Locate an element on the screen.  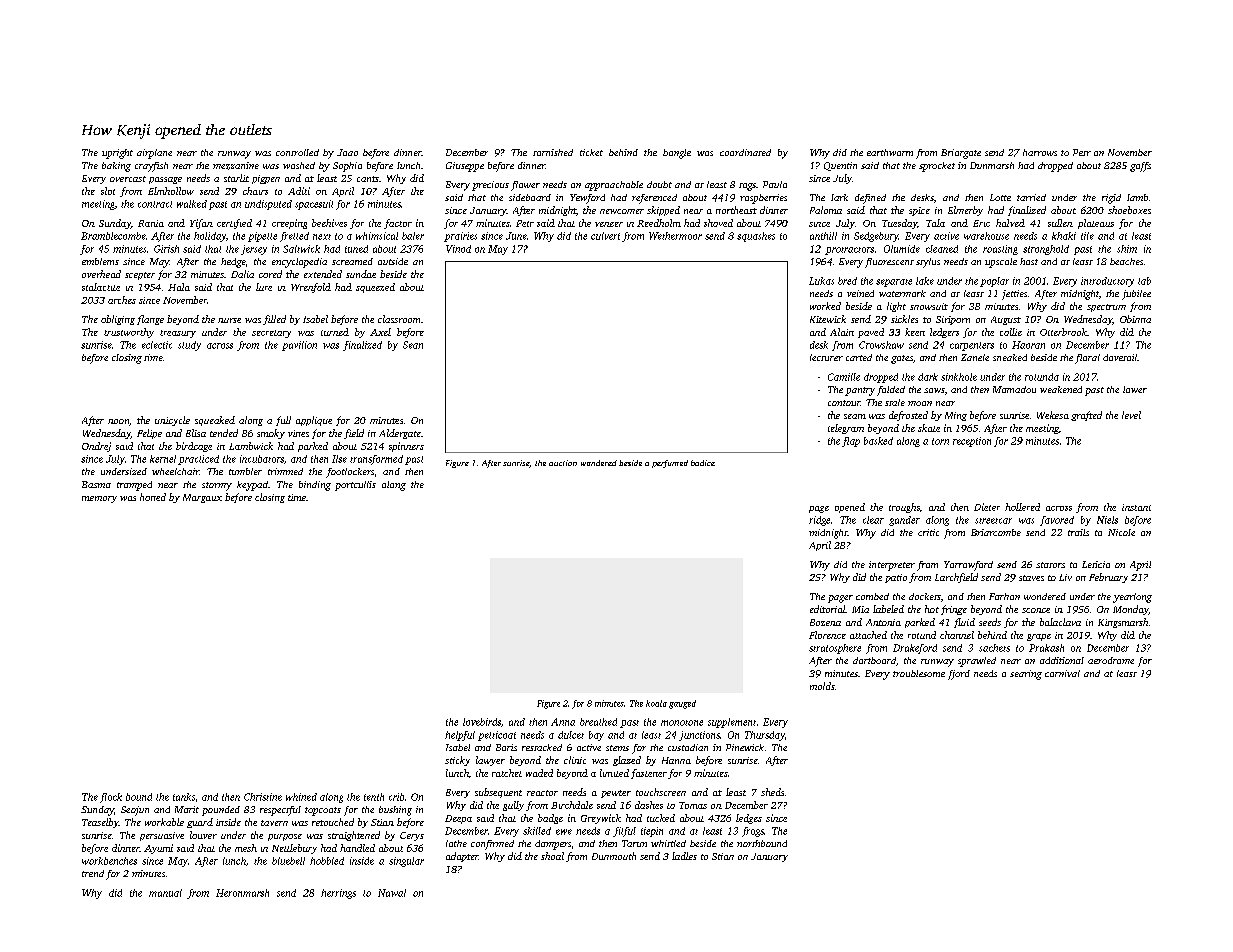
lovebirds is located at coordinates (482, 722).
